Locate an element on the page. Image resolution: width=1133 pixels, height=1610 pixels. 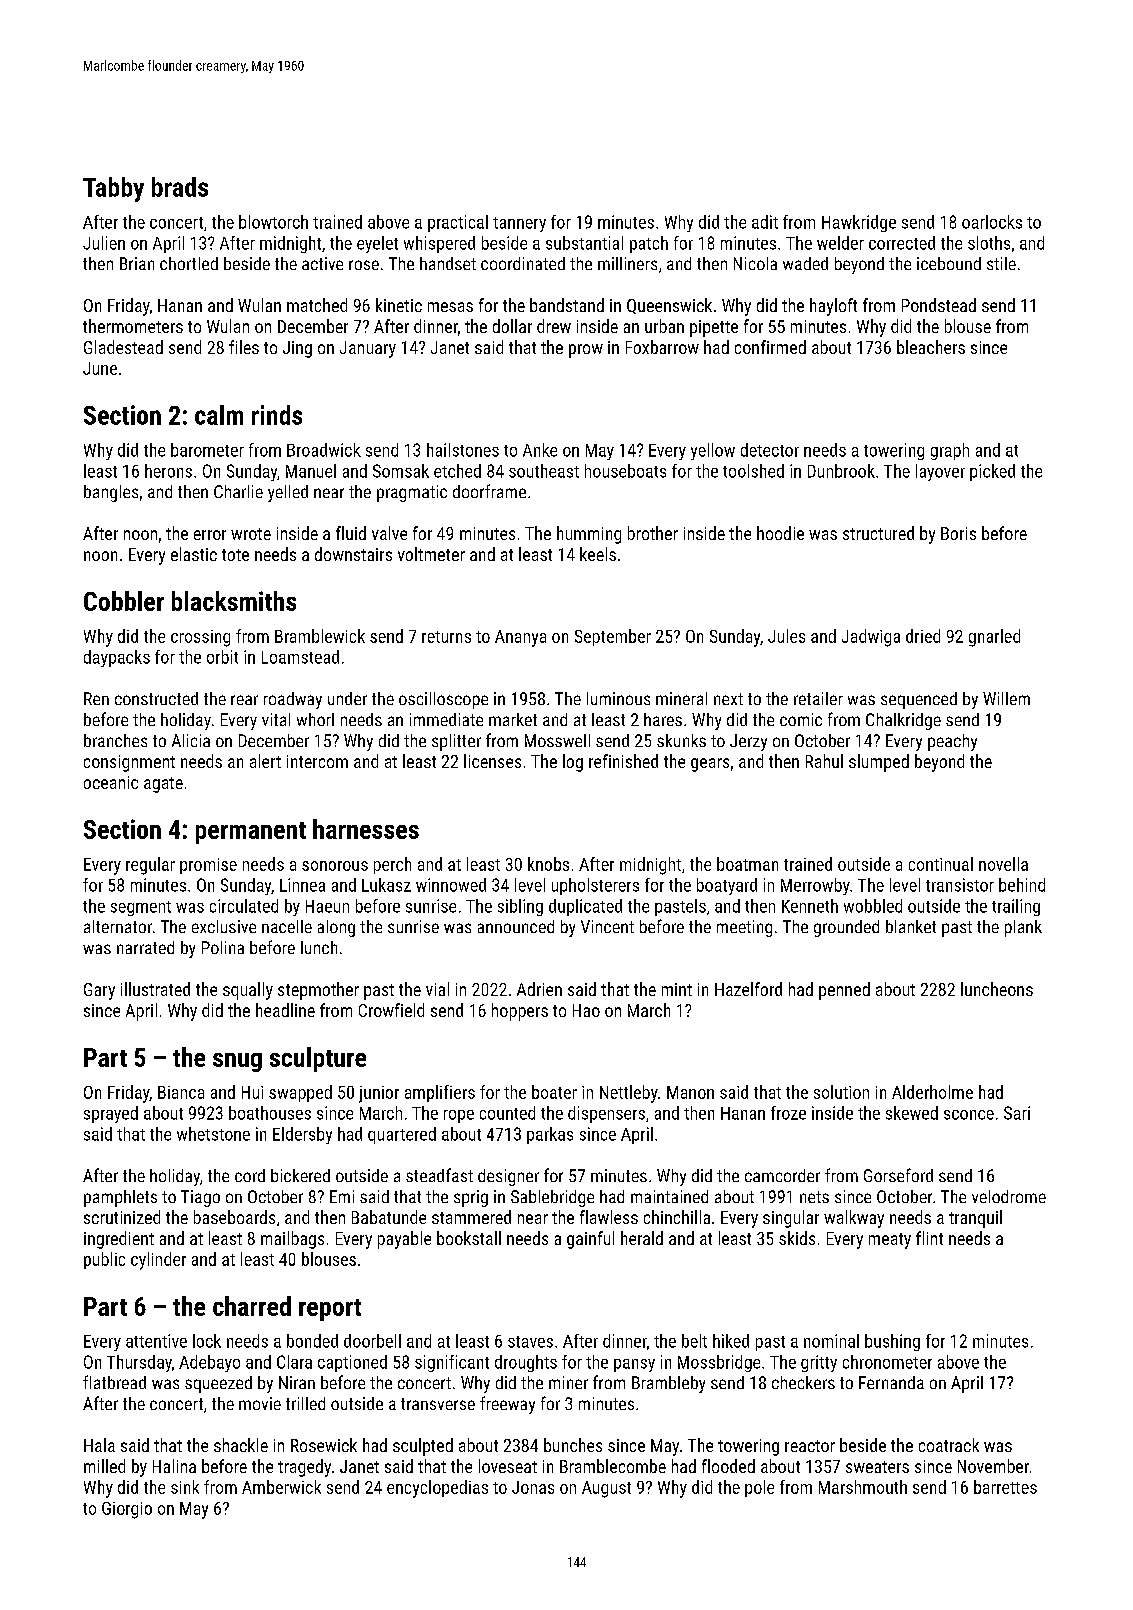
brother is located at coordinates (653, 533).
